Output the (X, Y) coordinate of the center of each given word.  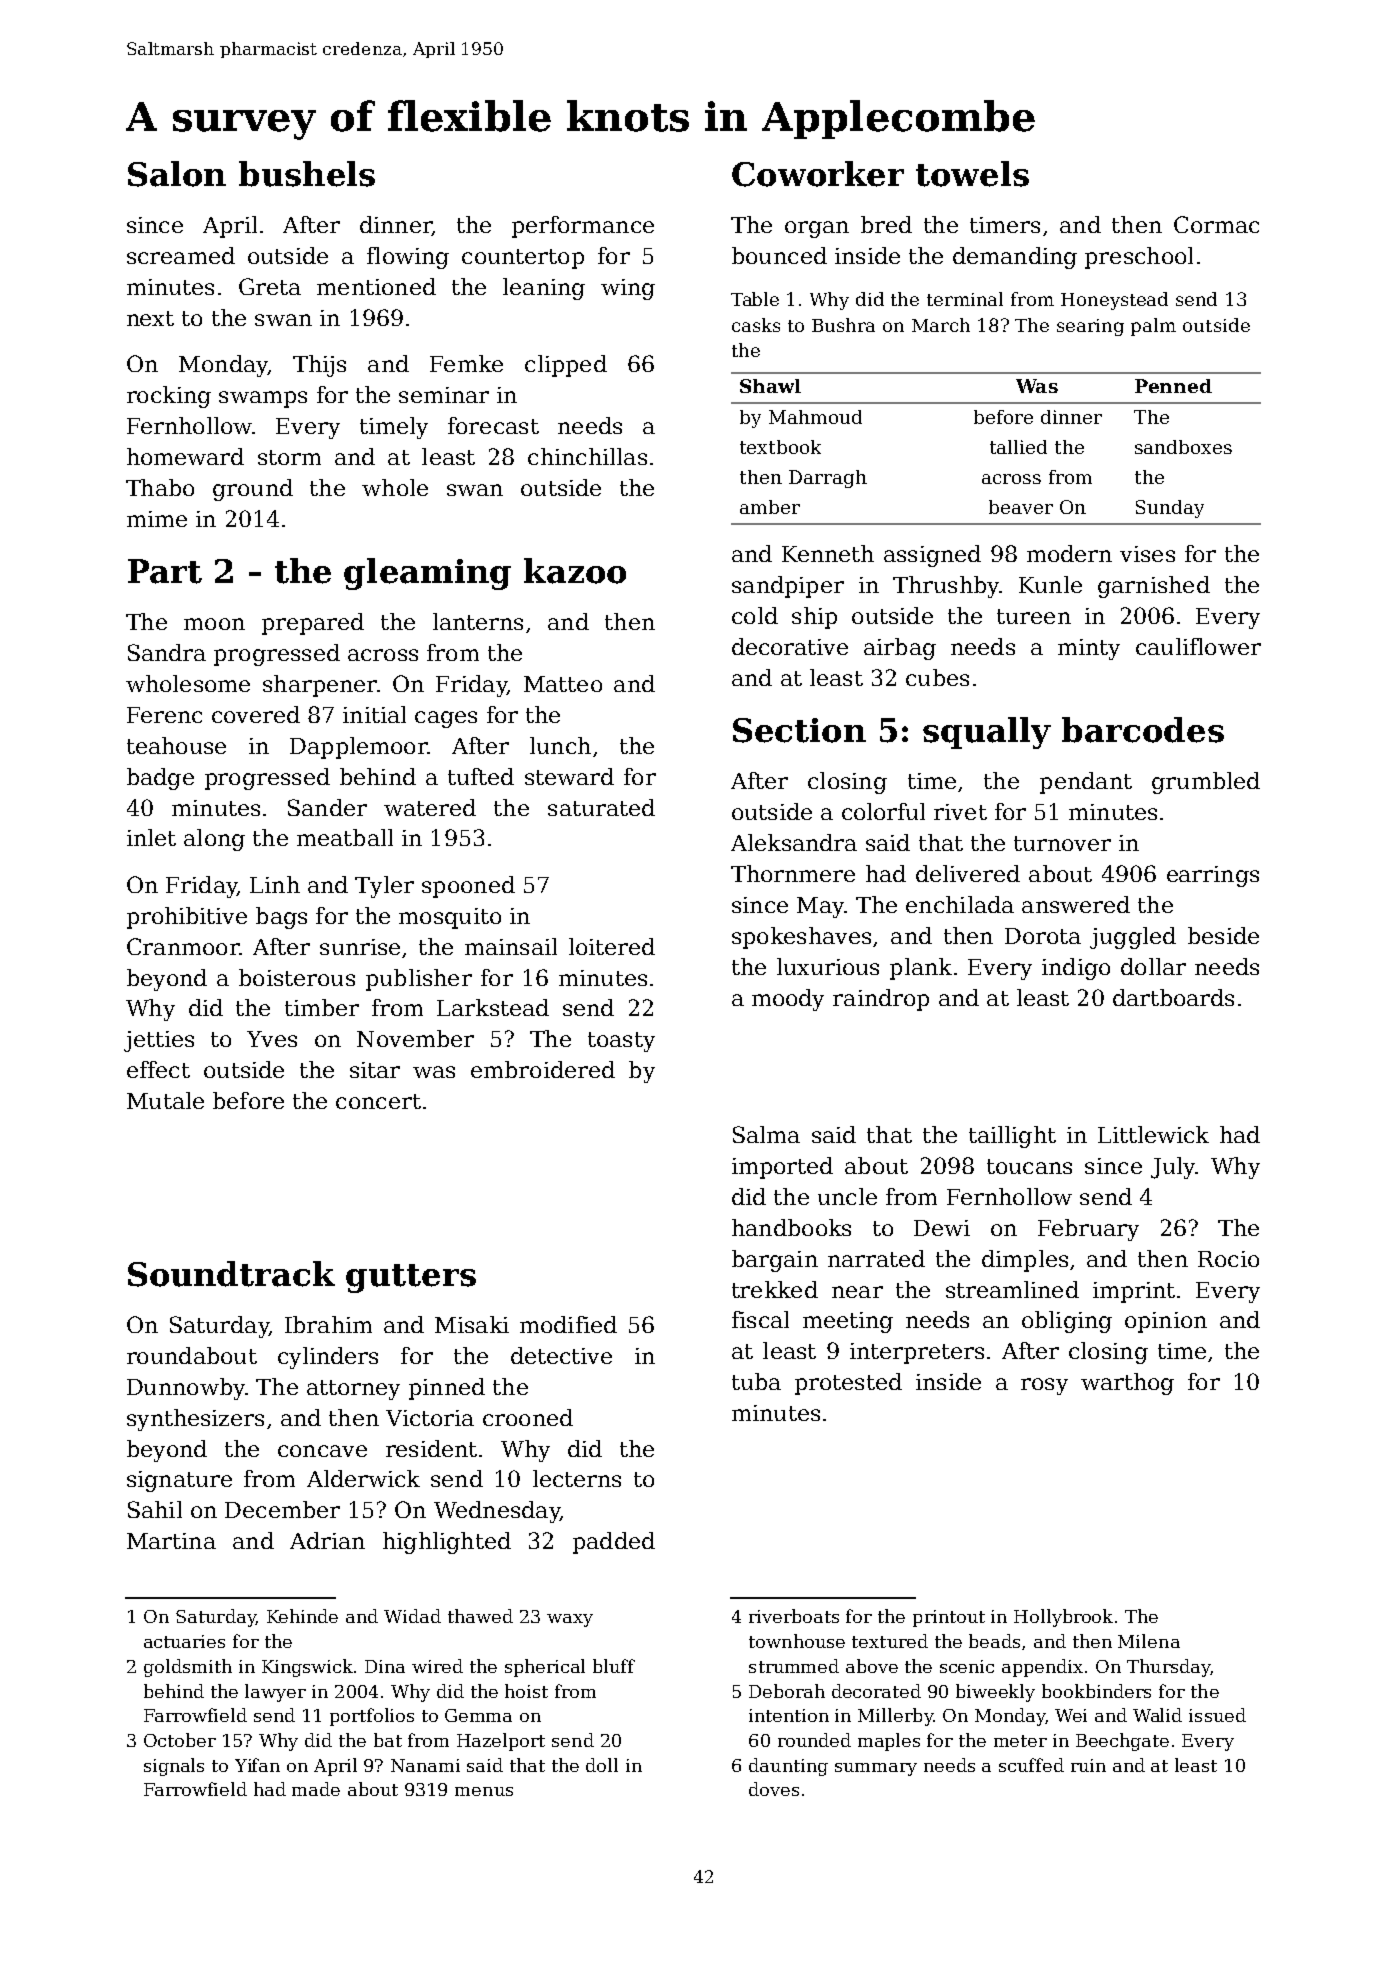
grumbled (1206, 783)
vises (1147, 554)
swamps (263, 399)
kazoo (575, 571)
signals (174, 1767)
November (415, 1038)
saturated (601, 807)
